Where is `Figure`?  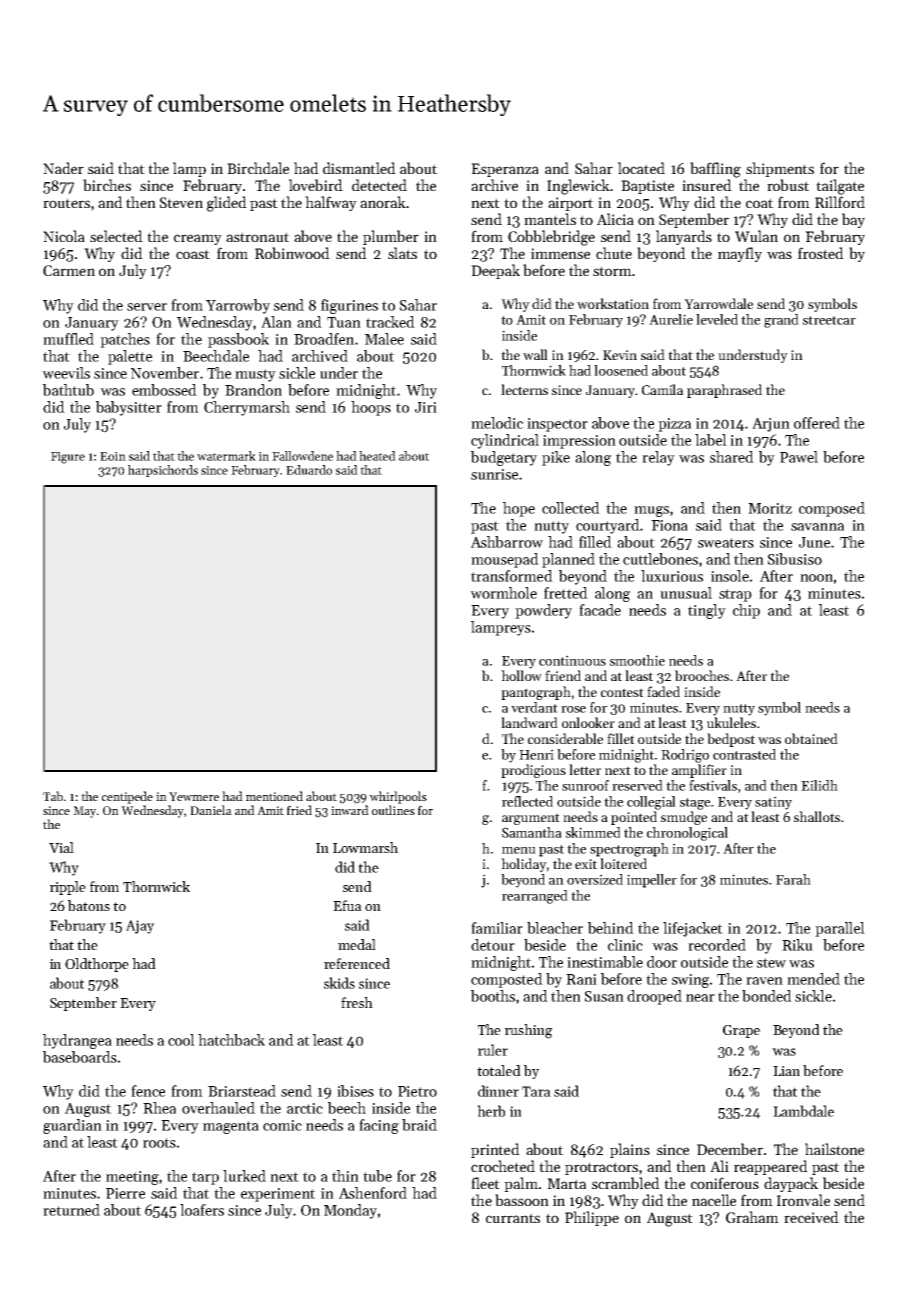
Figure is located at coordinates (68, 458).
